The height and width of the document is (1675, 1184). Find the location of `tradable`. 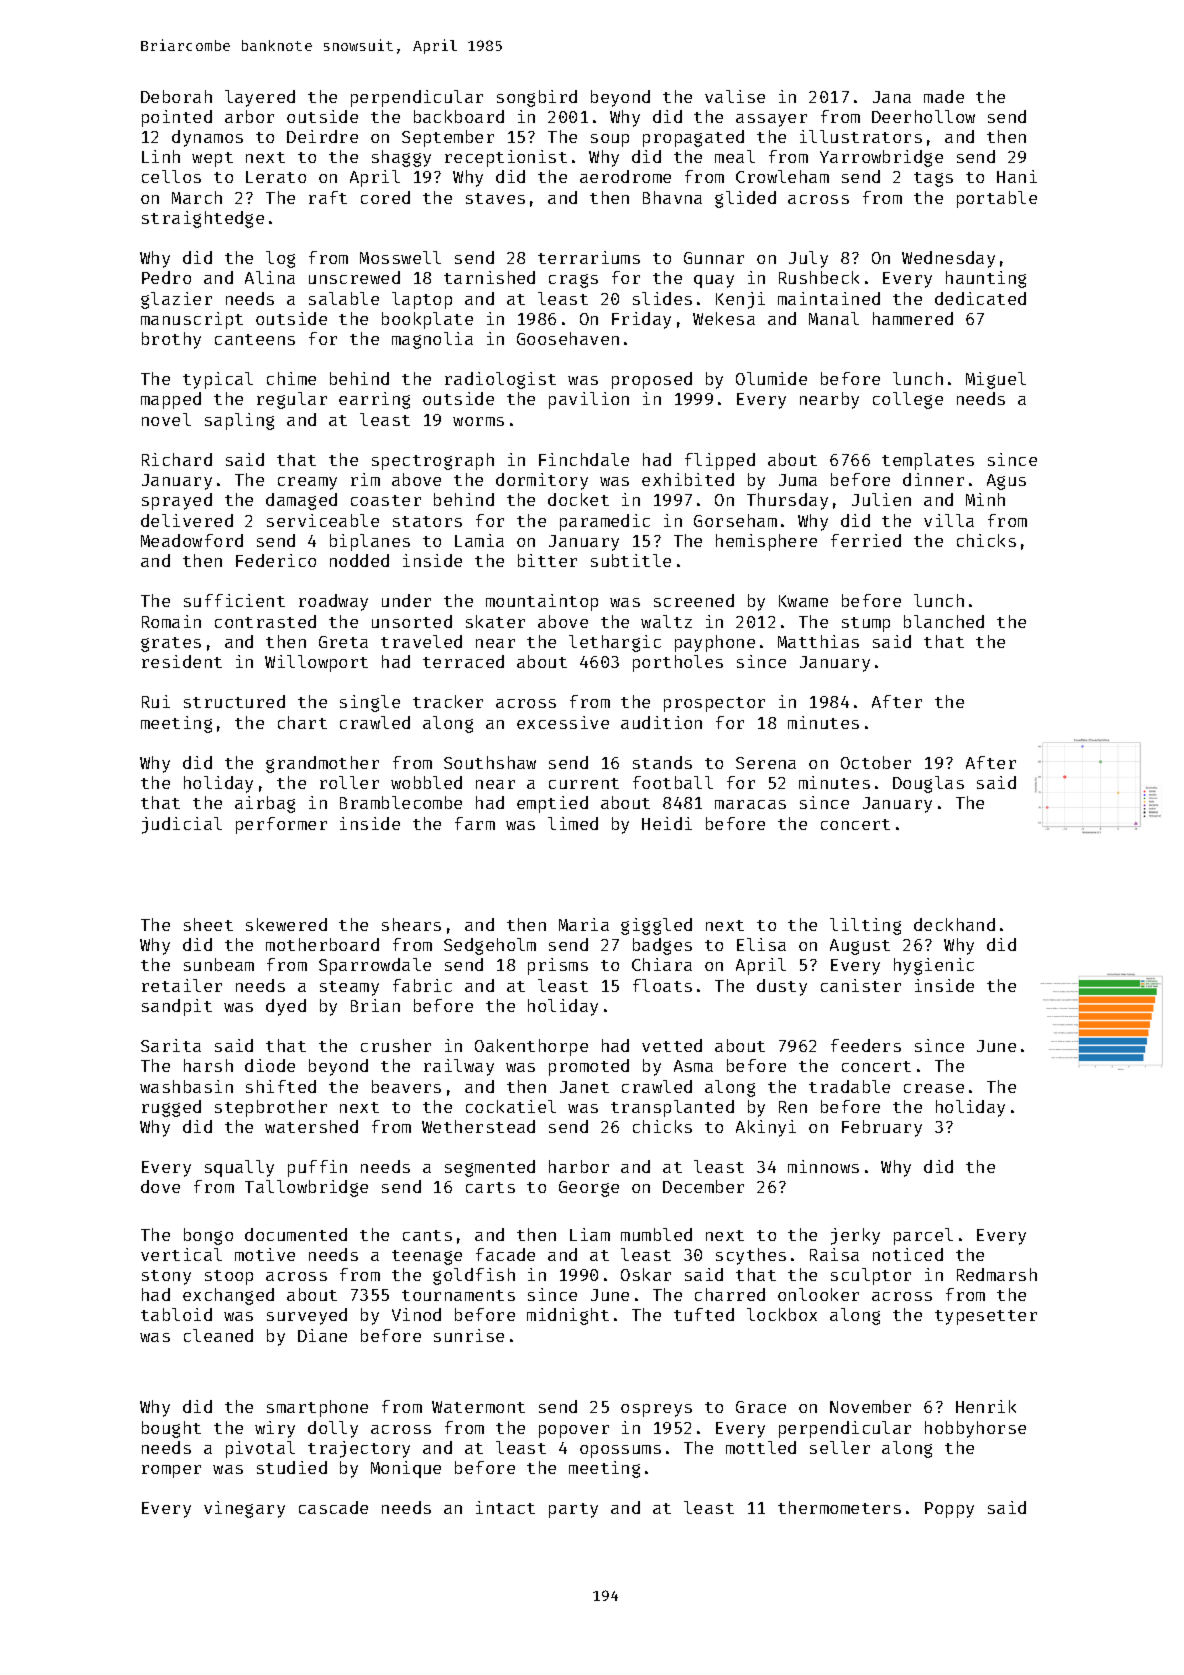

tradable is located at coordinates (849, 1086).
